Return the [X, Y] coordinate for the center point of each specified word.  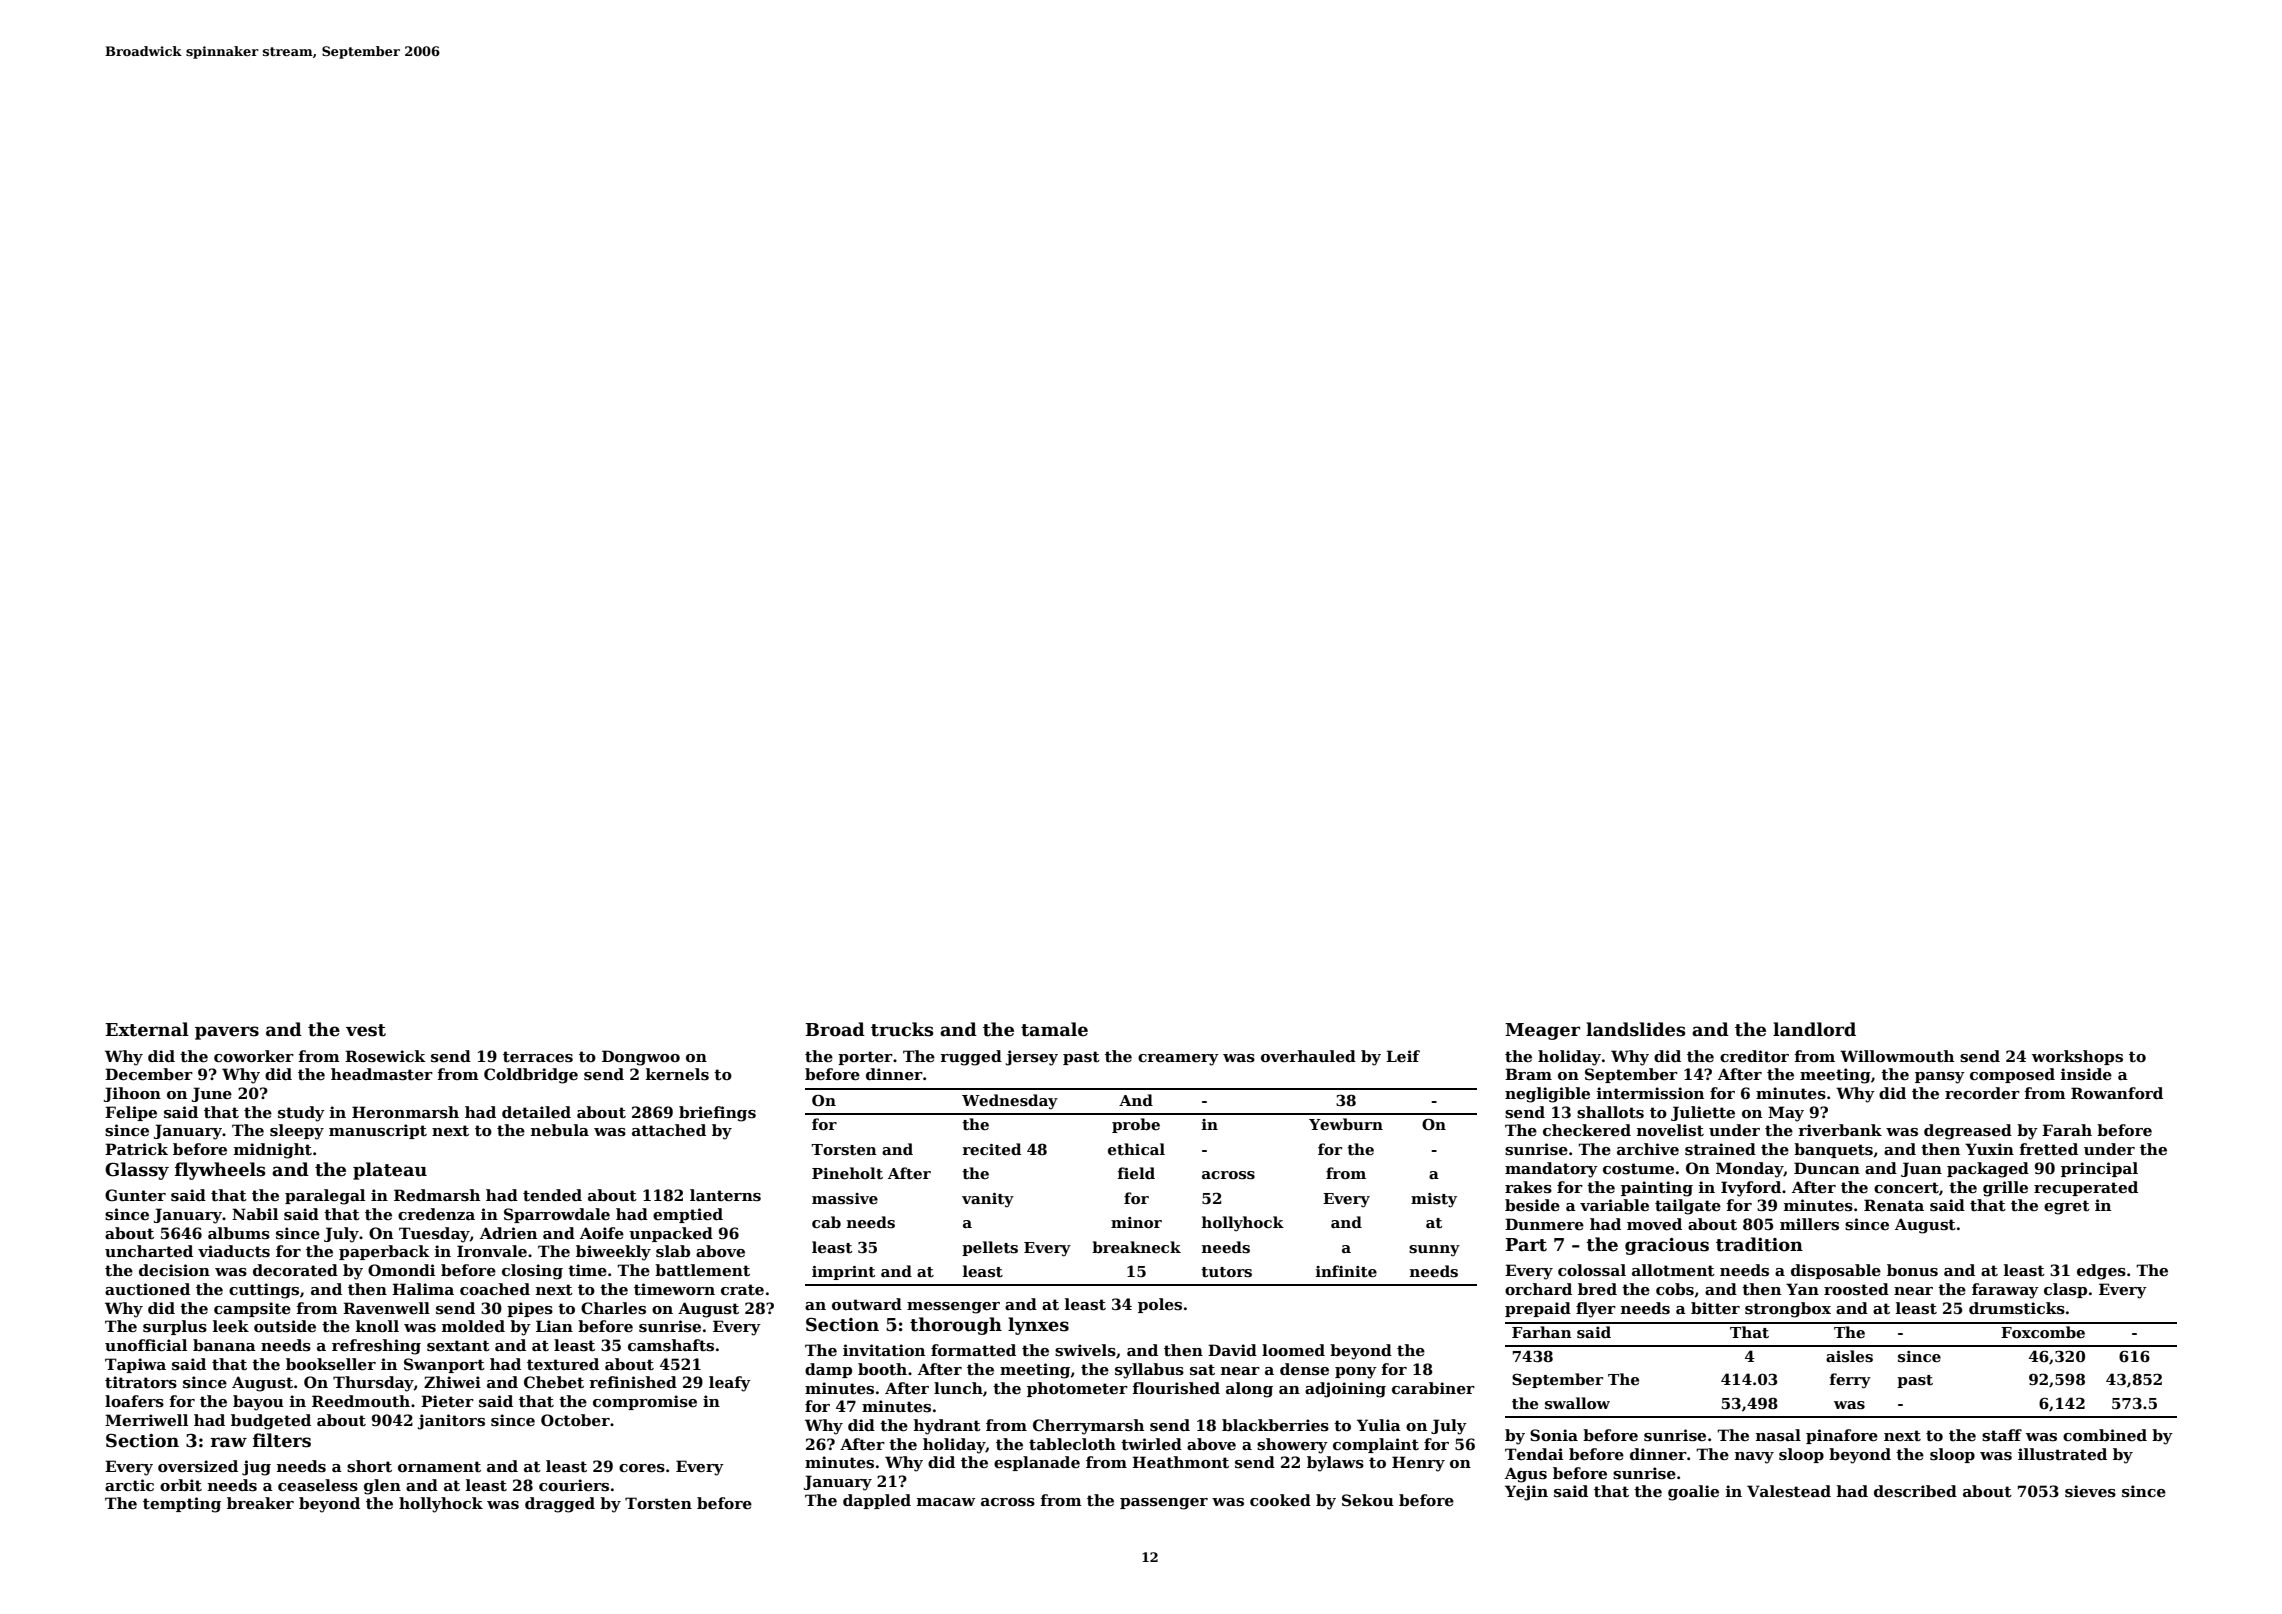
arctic [129, 1485]
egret [2067, 1207]
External [147, 1029]
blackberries [1275, 1425]
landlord [1814, 1029]
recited [992, 1149]
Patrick [136, 1149]
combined [2105, 1435]
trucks [902, 1029]
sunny [1434, 1251]
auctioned [147, 1289]
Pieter [447, 1401]
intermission [1650, 1093]
